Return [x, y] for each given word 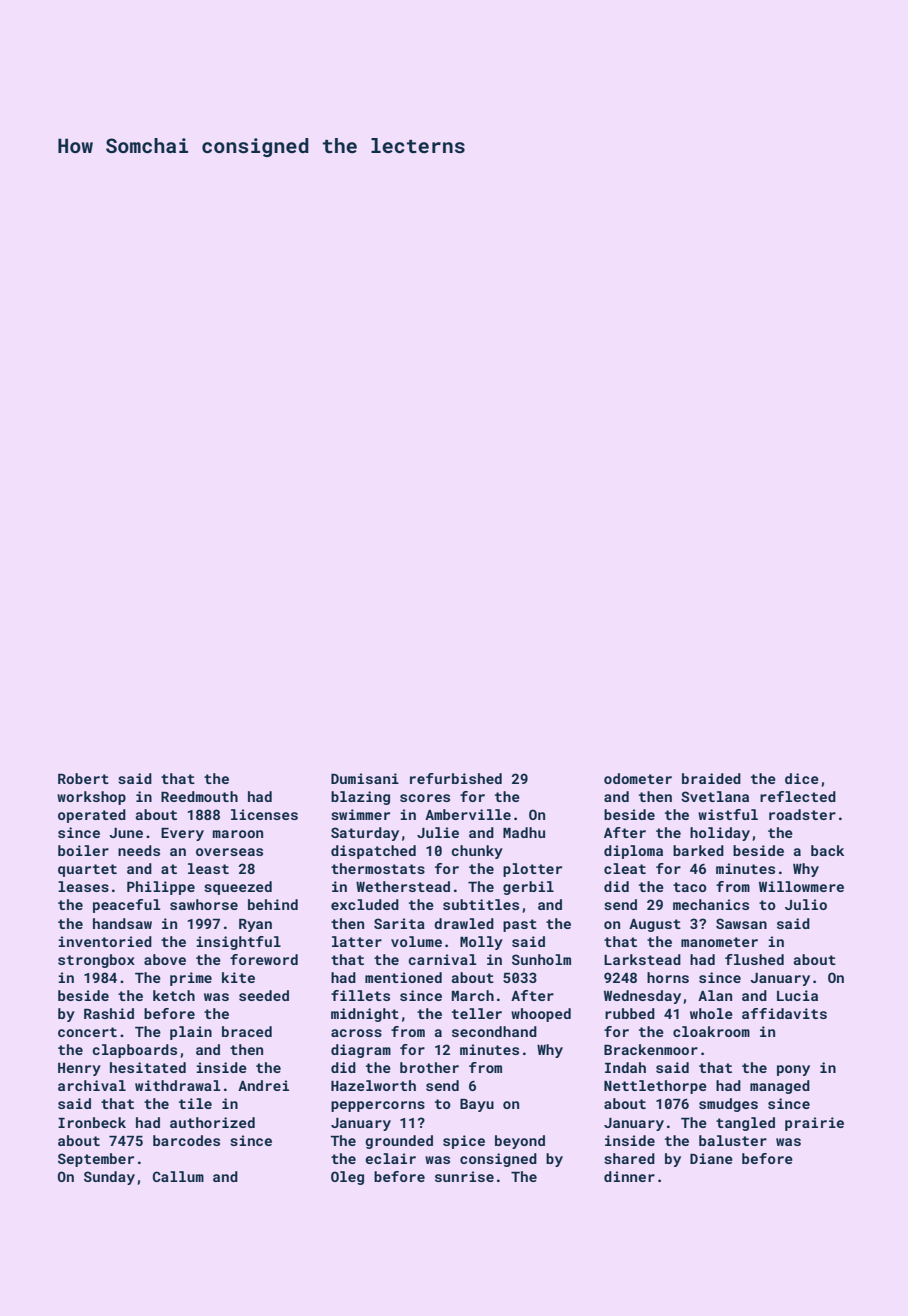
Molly [481, 943]
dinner [629, 1176]
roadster [802, 814]
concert [87, 1032]
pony [793, 1070]
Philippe [161, 888]
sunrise [464, 1176]
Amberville [468, 814]
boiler [83, 850]
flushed [754, 959]
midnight [365, 1015]
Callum [178, 1176]
